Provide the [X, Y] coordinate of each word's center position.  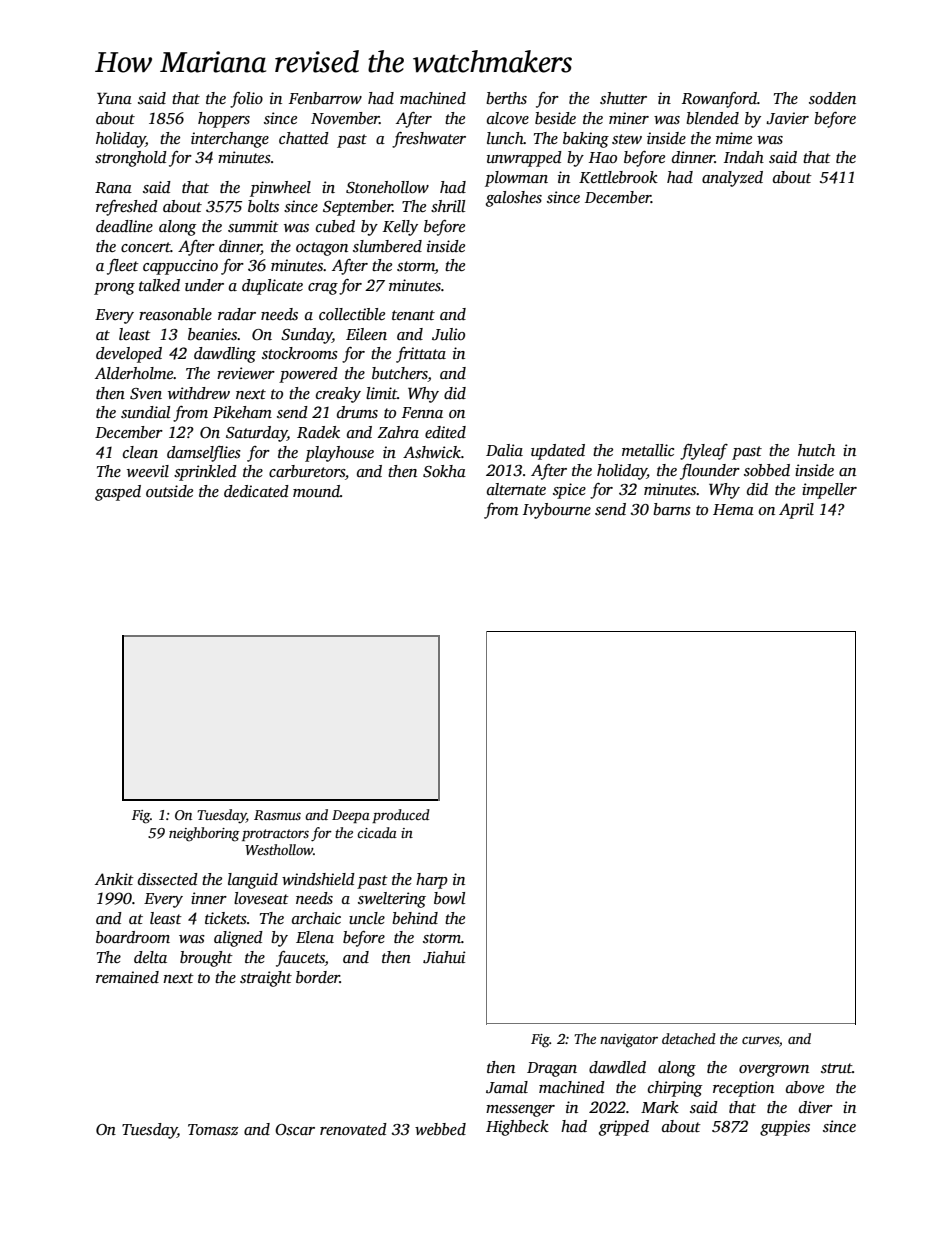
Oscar [295, 1129]
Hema [733, 509]
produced [401, 816]
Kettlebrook [618, 177]
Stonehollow [387, 187]
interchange [230, 140]
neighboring [204, 834]
